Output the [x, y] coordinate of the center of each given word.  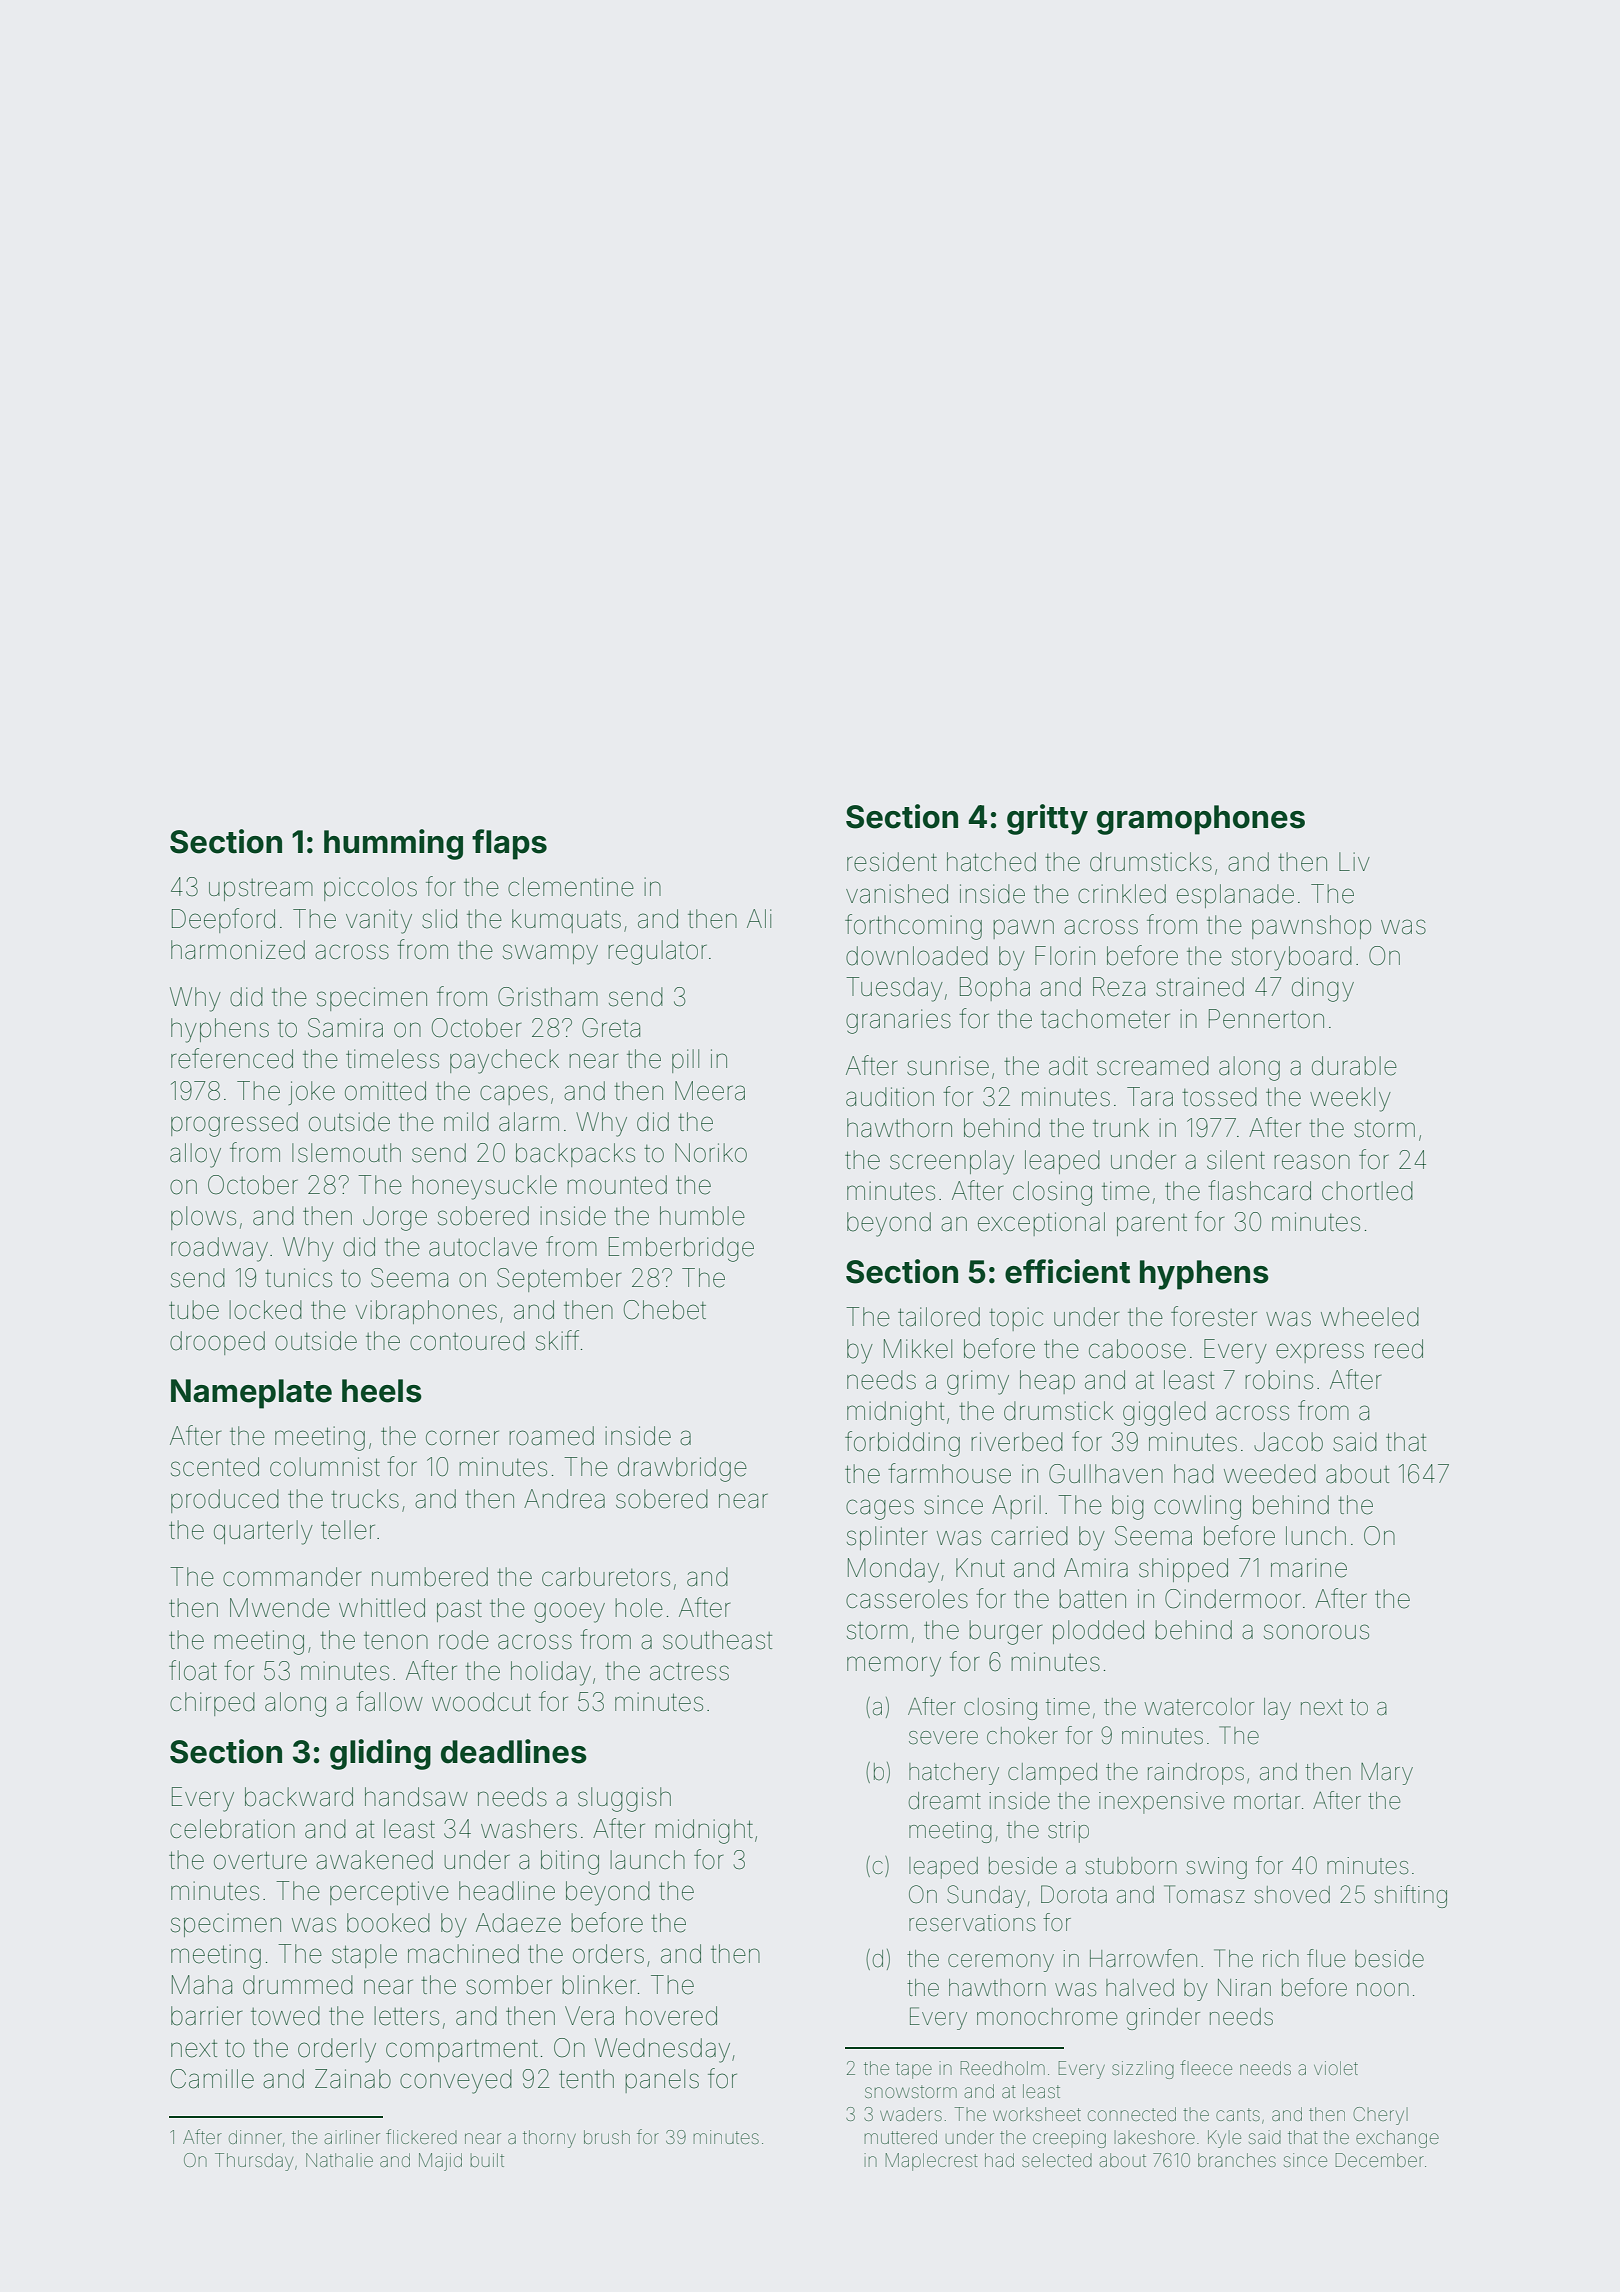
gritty [1047, 819]
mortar [1267, 1801]
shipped [1183, 1570]
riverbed [1017, 1442]
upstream [261, 890]
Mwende [280, 1608]
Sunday [986, 1896]
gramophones [1201, 820]
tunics [298, 1278]
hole [639, 1608]
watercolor [1199, 1707]
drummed [298, 1985]
